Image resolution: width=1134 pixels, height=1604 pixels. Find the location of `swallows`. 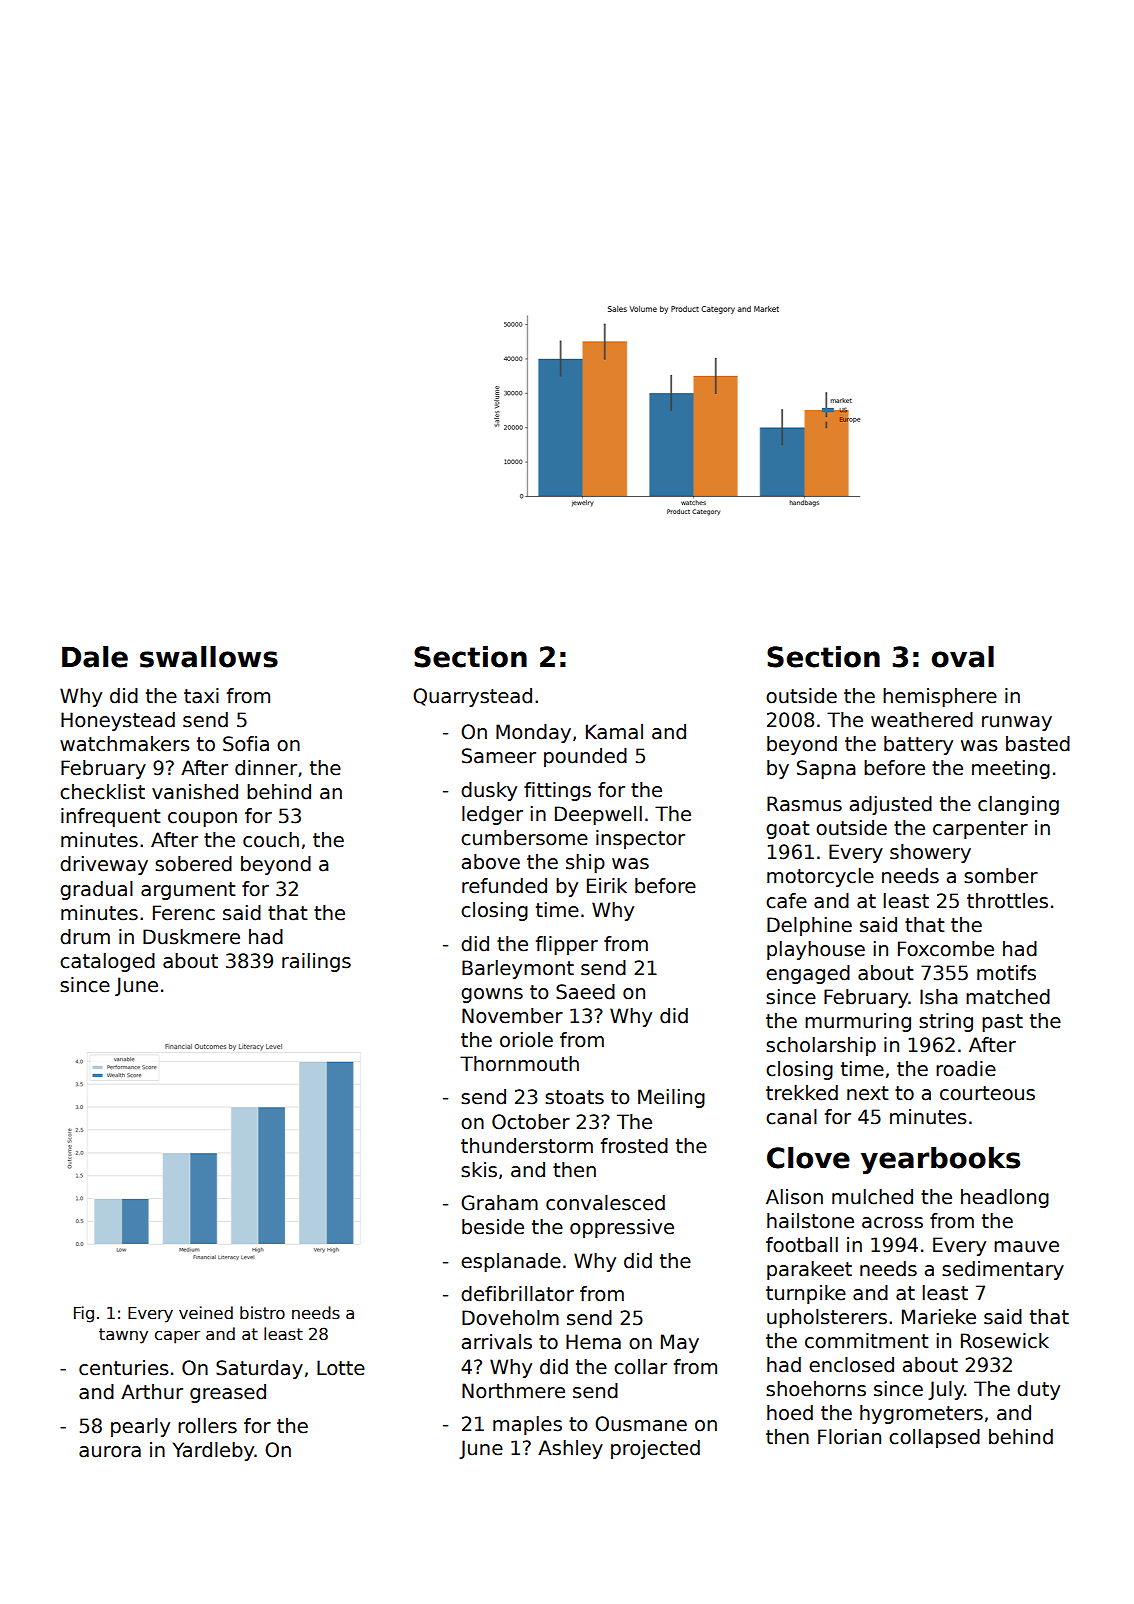

swallows is located at coordinates (209, 657).
